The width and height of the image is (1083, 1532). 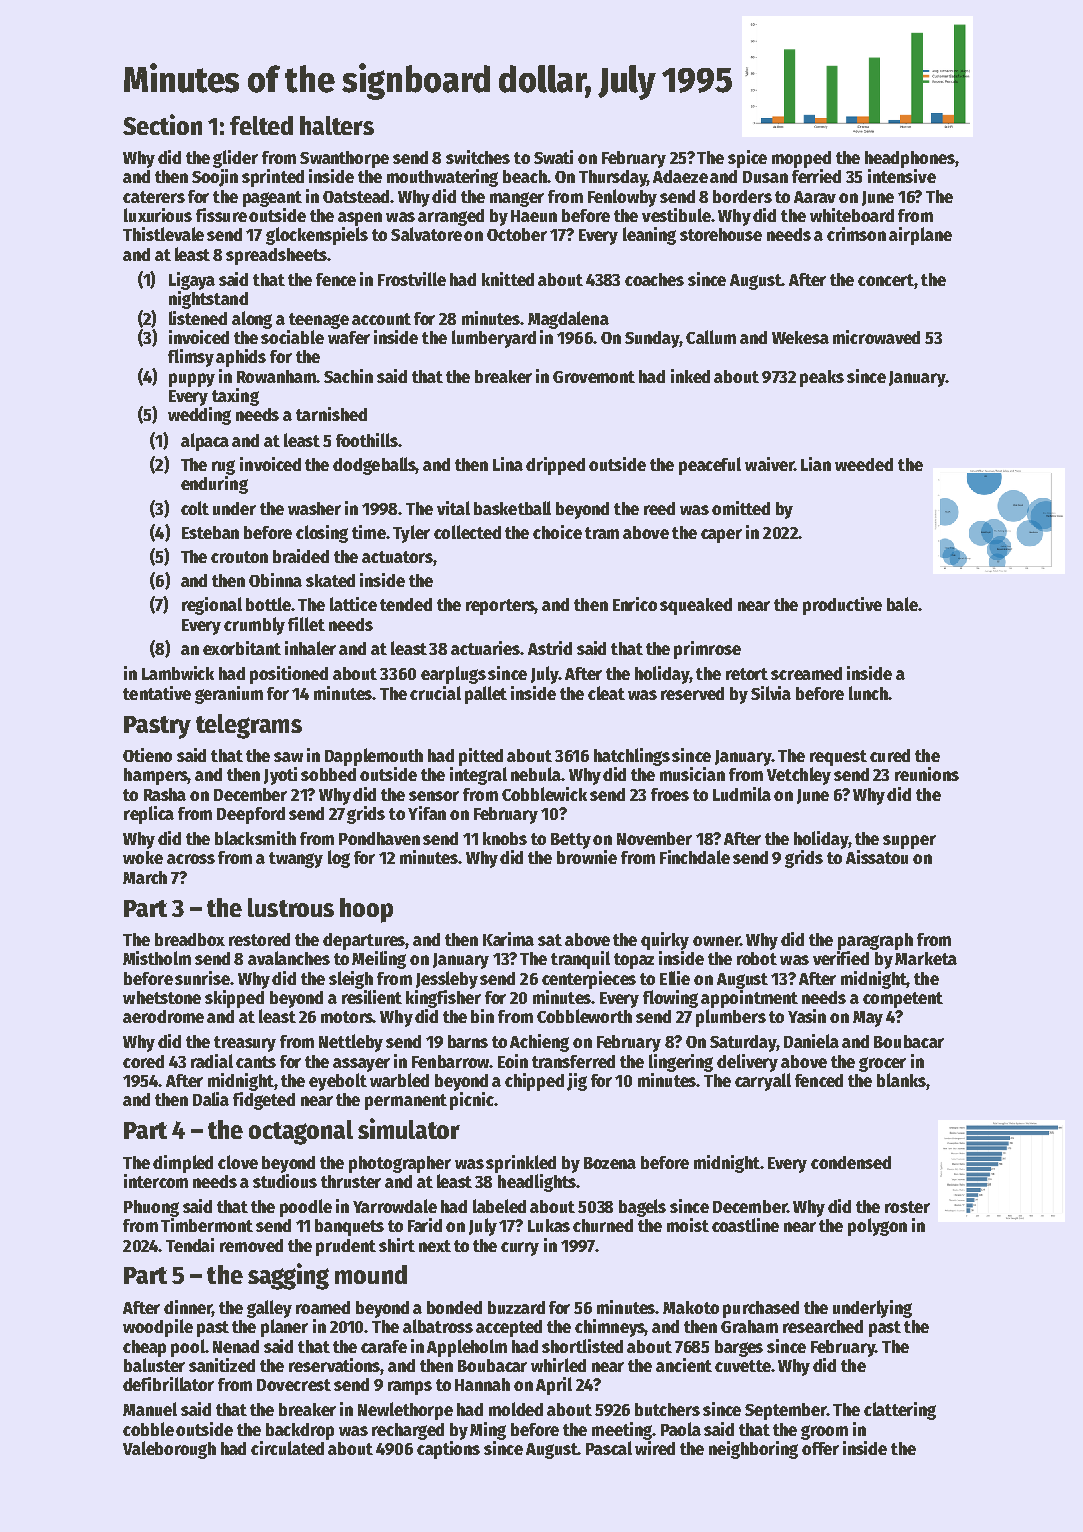 What do you see at coordinates (856, 234) in the image?
I see `crimson` at bounding box center [856, 234].
